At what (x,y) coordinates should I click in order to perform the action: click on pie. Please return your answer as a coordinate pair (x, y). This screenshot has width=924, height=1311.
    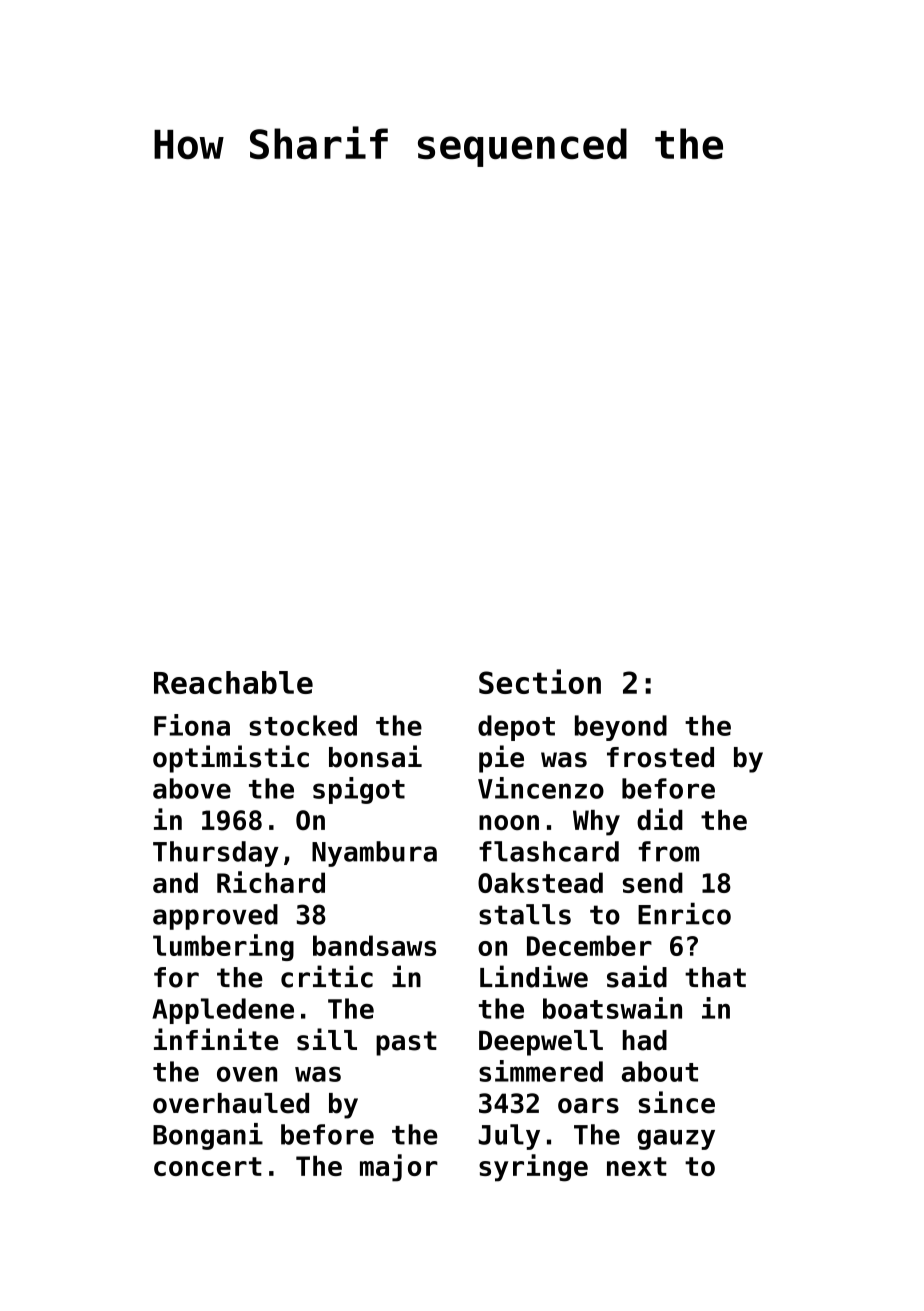
    Looking at the image, I should click on (501, 759).
